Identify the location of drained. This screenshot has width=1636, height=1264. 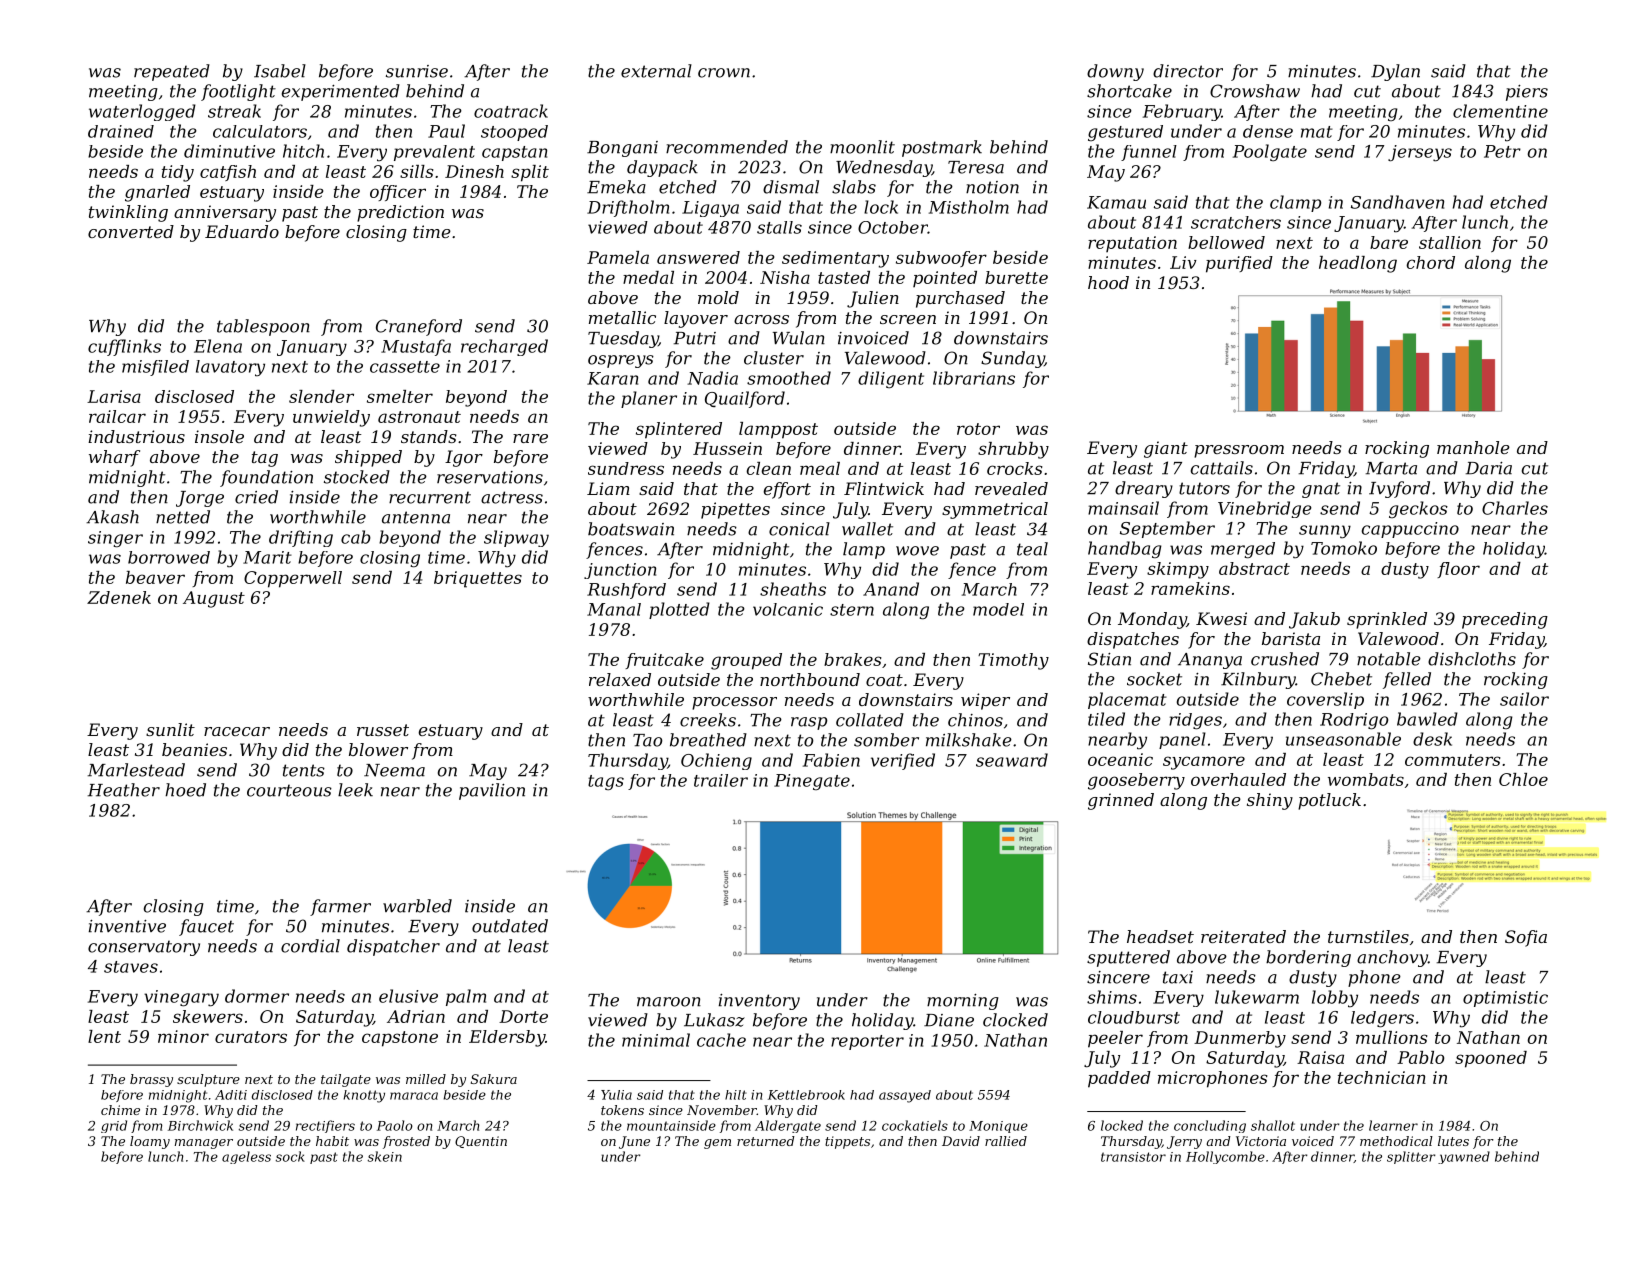
(121, 131).
